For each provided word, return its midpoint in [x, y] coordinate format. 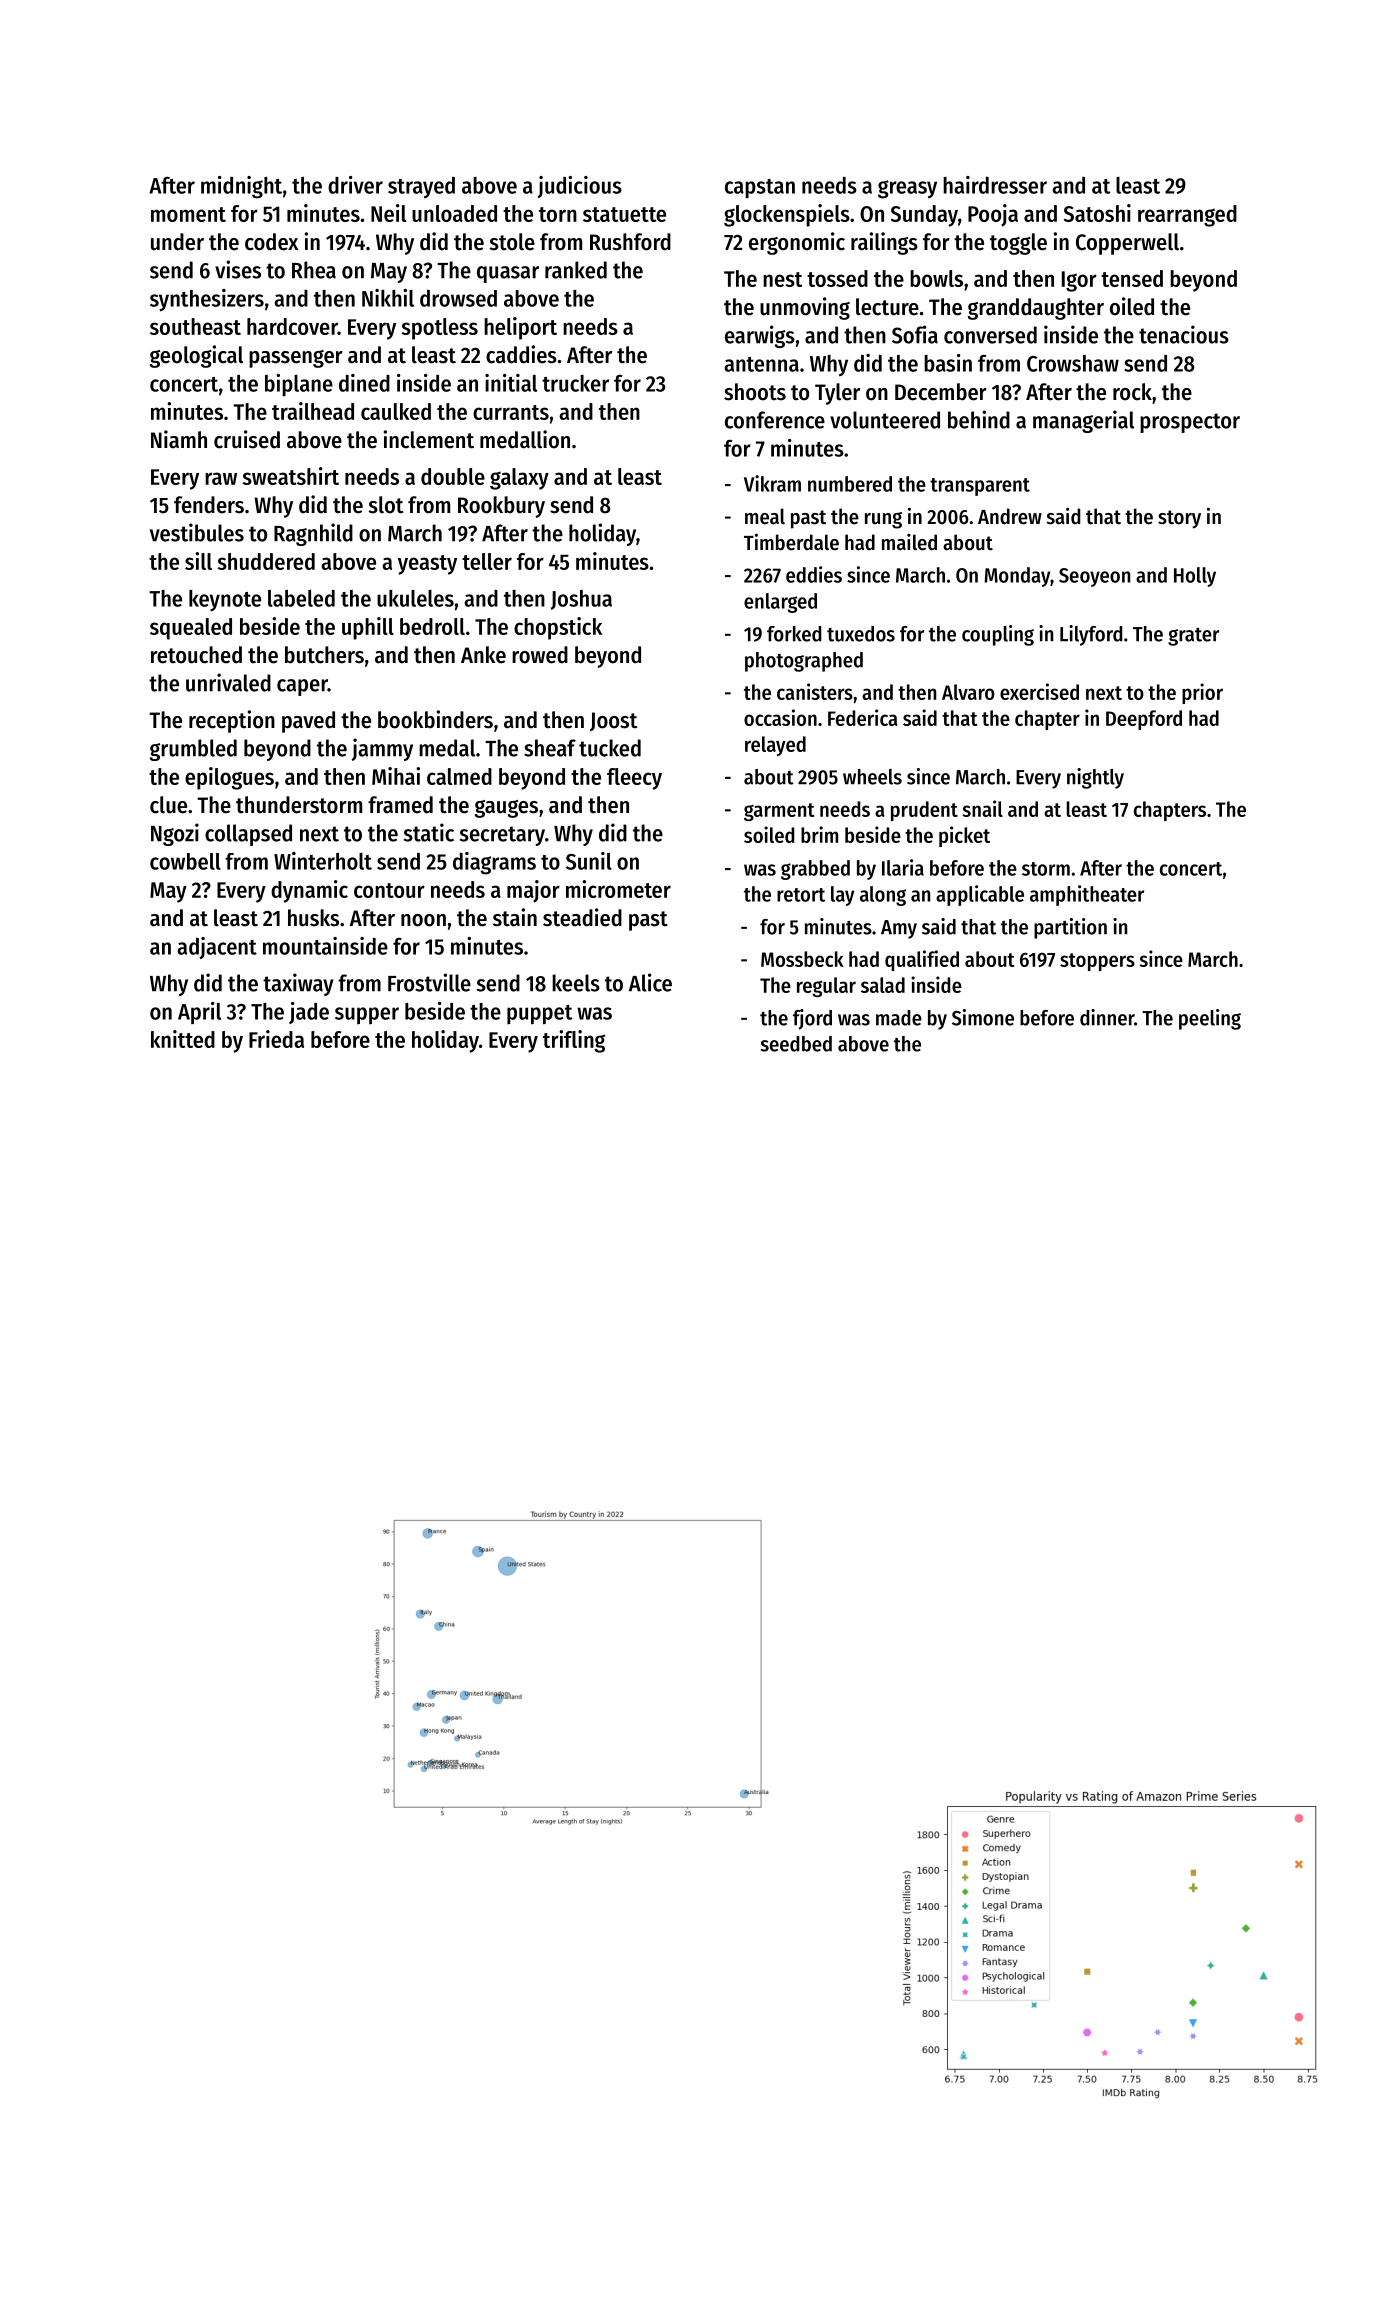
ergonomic [797, 243]
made [899, 1018]
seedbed [796, 1044]
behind [979, 419]
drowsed [458, 298]
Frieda [276, 1039]
